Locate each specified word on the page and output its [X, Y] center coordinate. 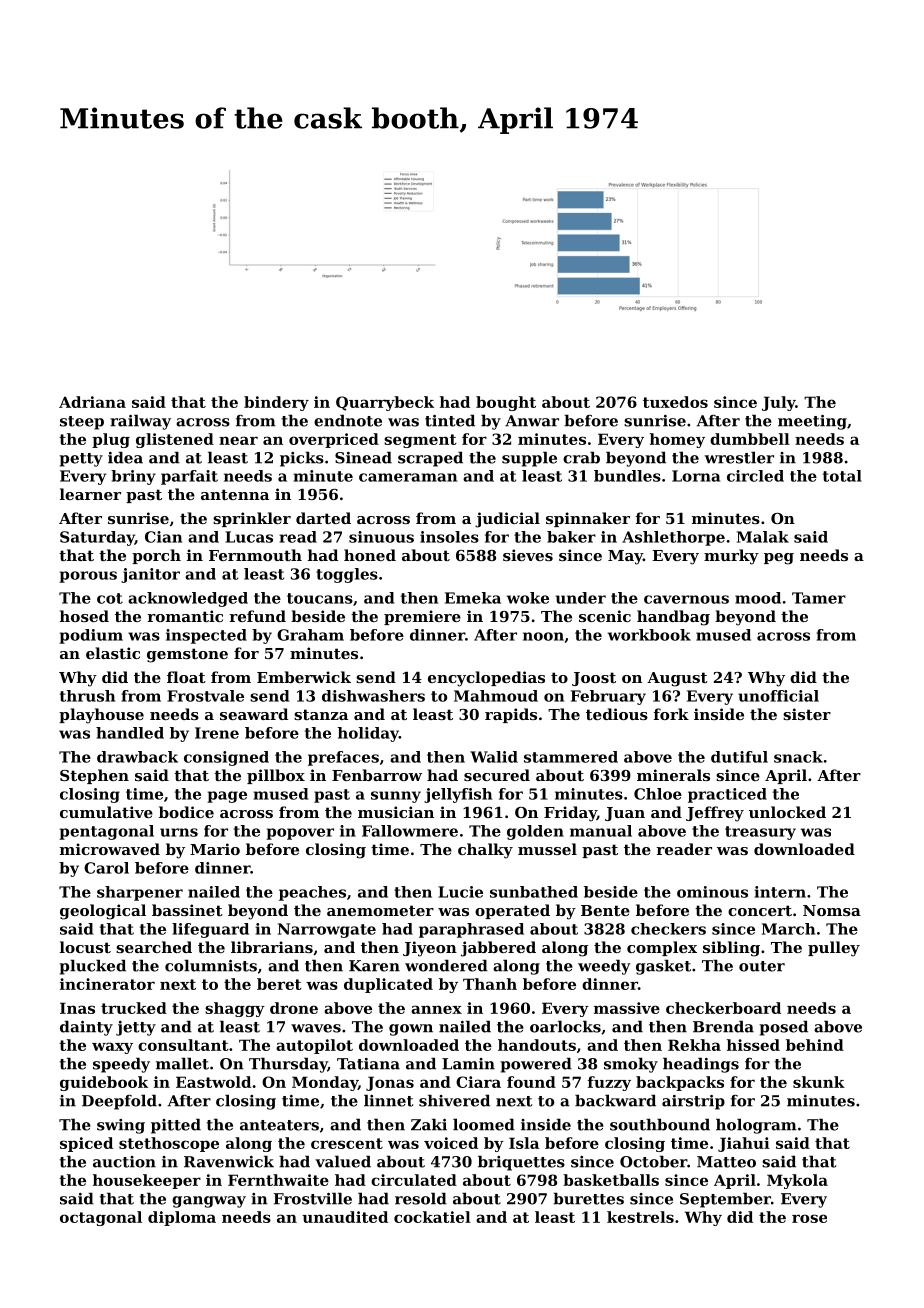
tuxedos [675, 402]
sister [807, 714]
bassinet [187, 910]
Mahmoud [496, 696]
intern [780, 892]
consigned [226, 758]
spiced [86, 1144]
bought [506, 403]
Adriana [92, 402]
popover [300, 834]
